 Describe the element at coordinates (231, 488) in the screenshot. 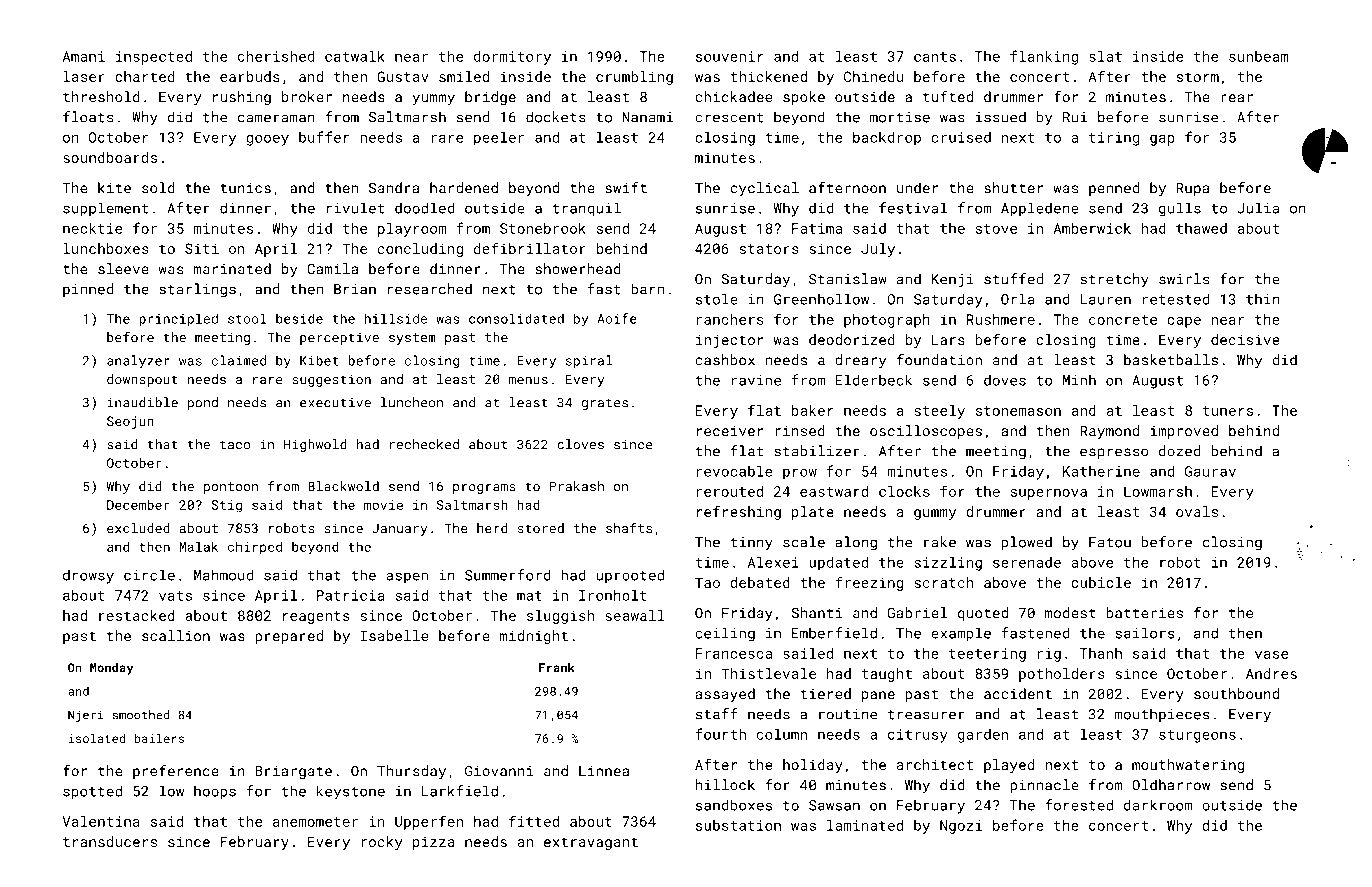

I see `pontoon` at that location.
